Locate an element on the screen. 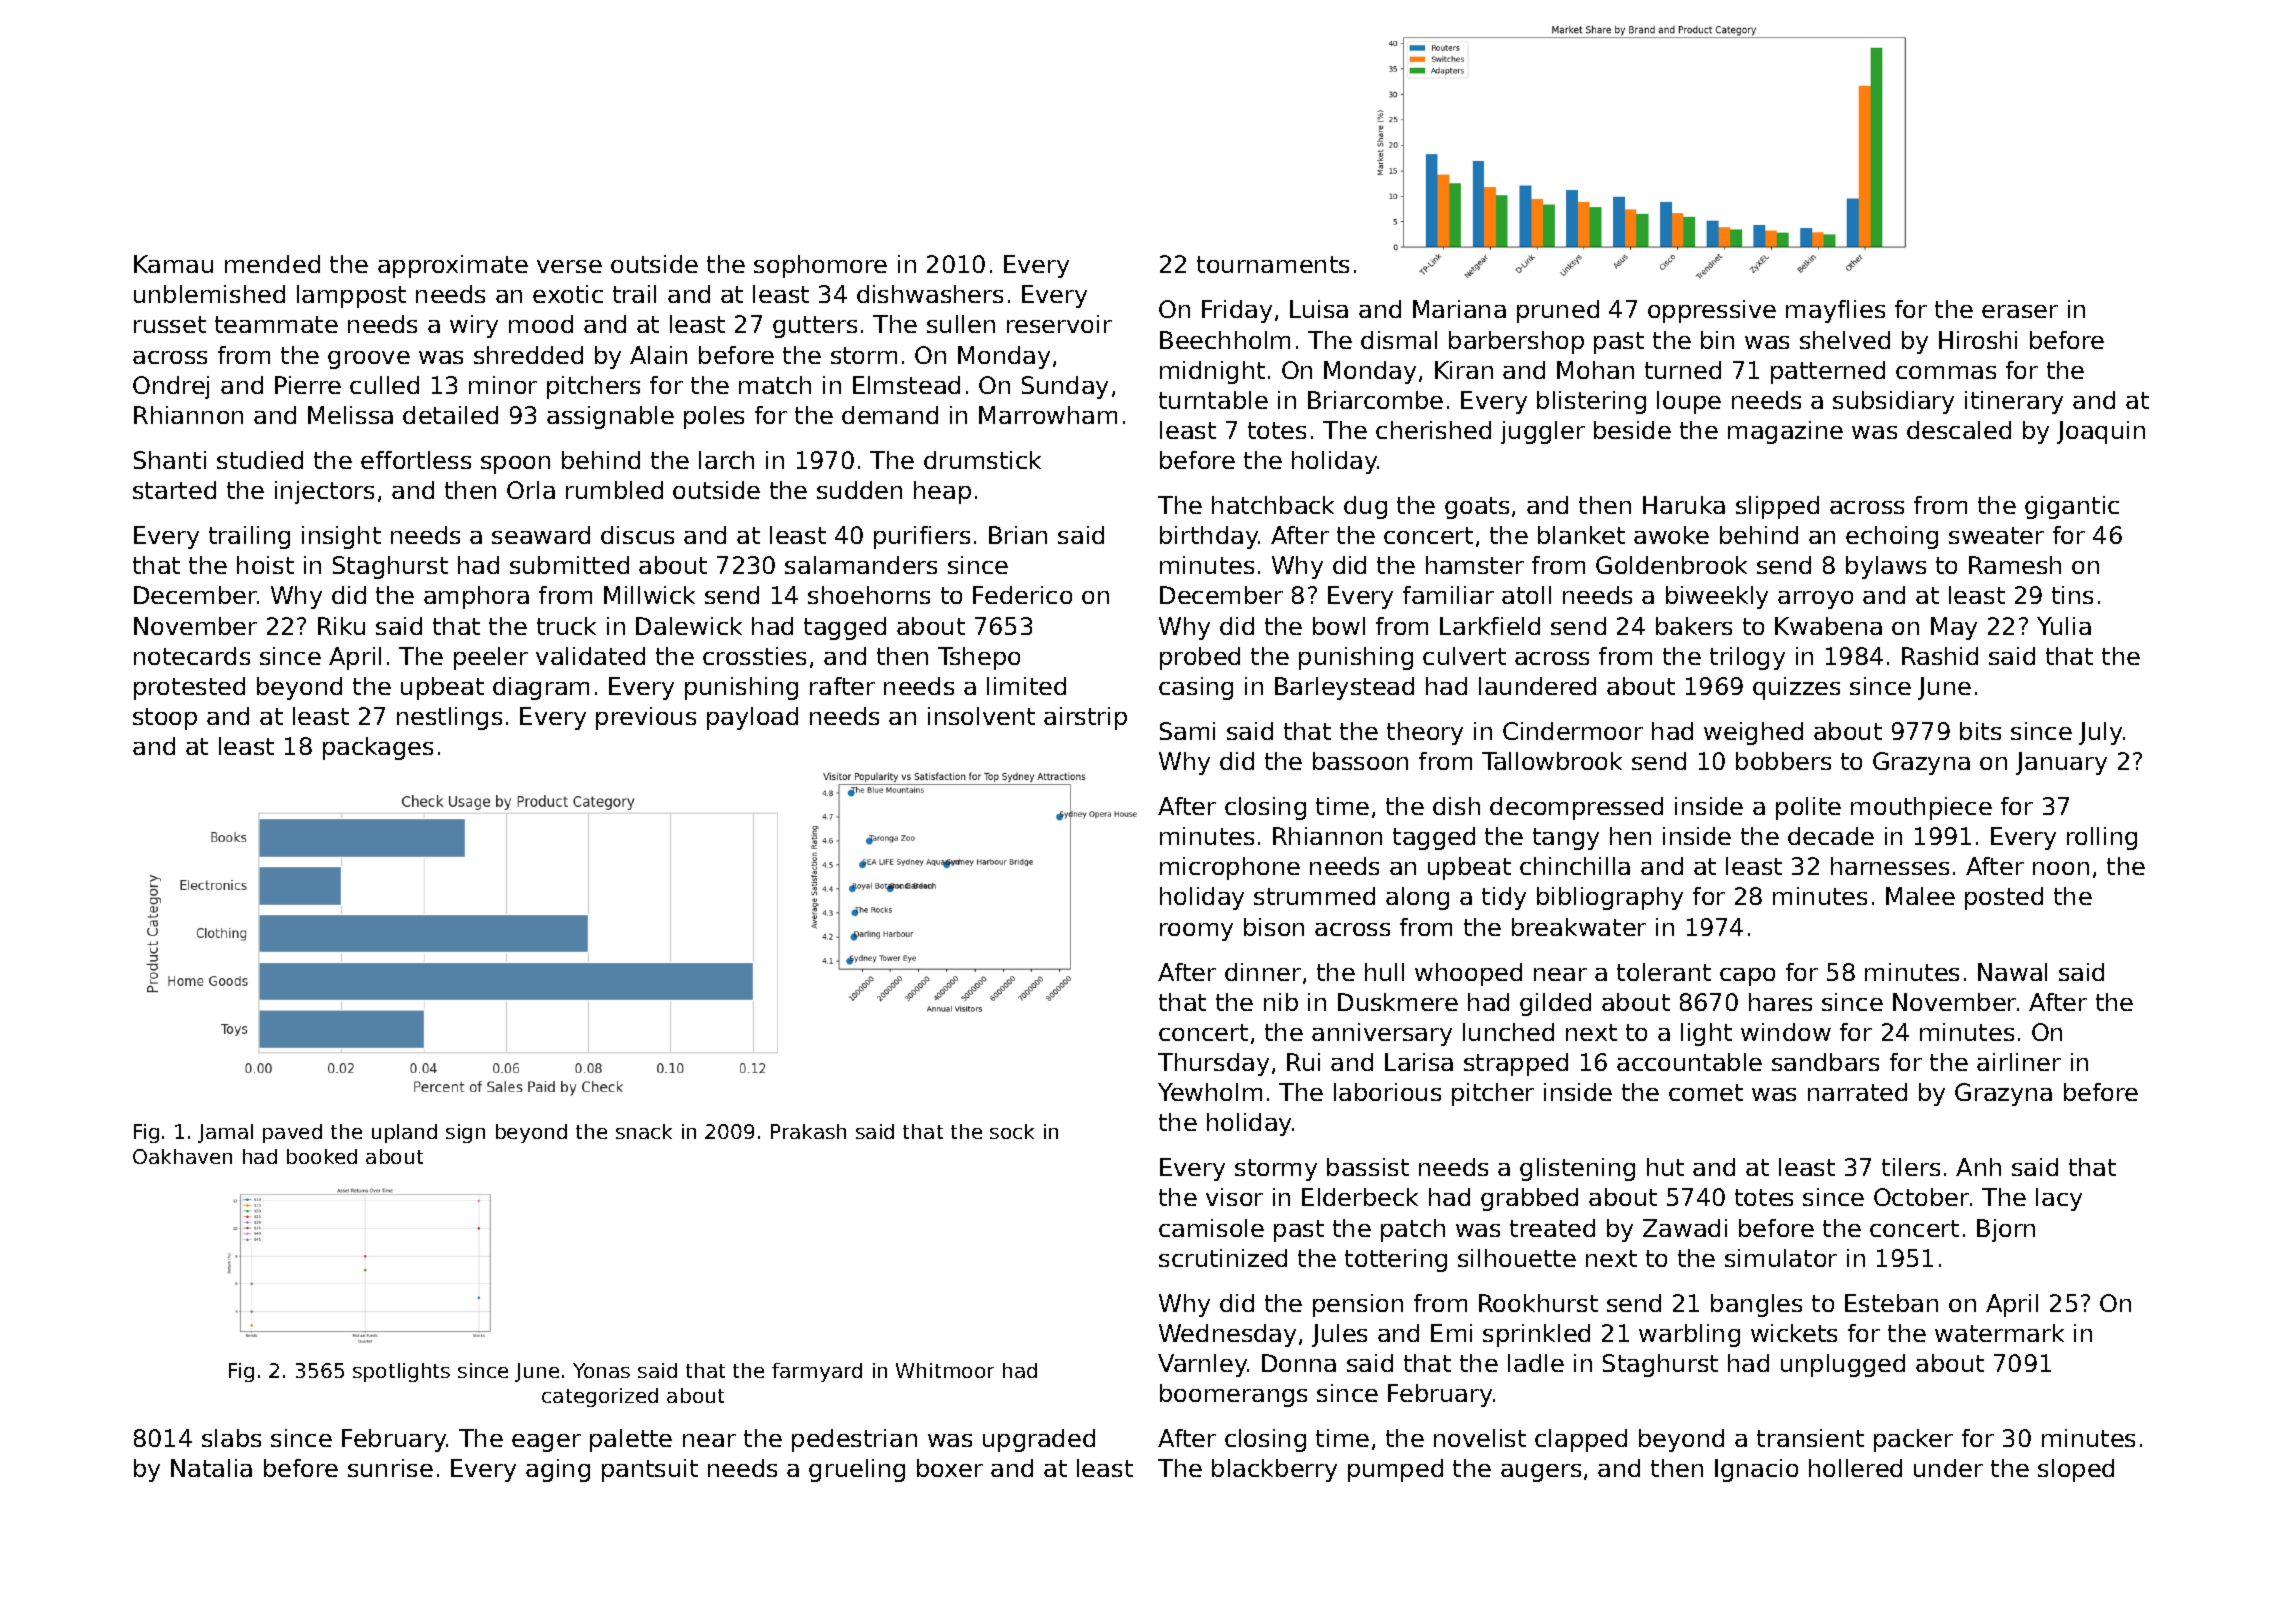  Alain is located at coordinates (658, 355).
